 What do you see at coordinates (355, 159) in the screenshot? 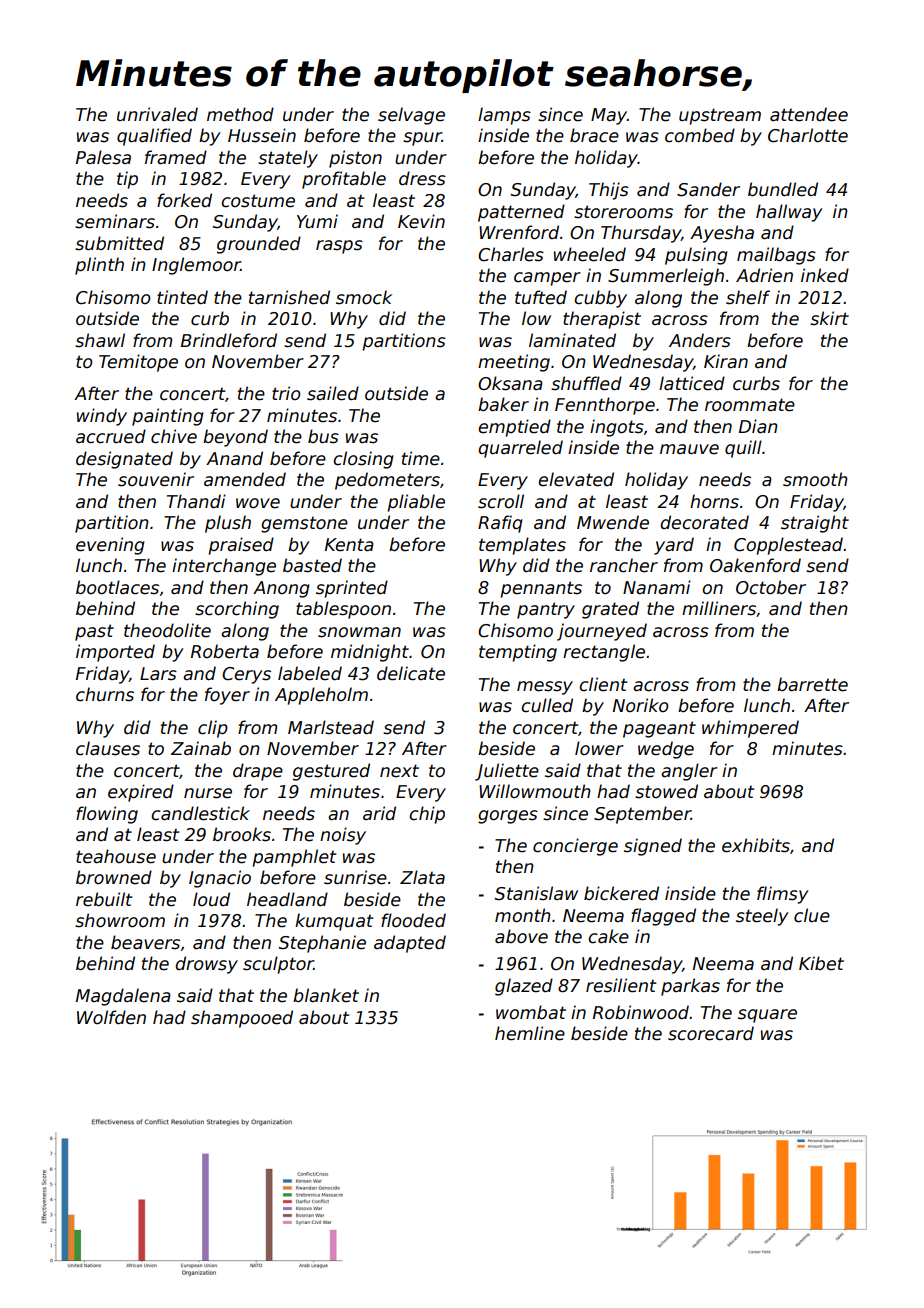
I see `piston` at bounding box center [355, 159].
